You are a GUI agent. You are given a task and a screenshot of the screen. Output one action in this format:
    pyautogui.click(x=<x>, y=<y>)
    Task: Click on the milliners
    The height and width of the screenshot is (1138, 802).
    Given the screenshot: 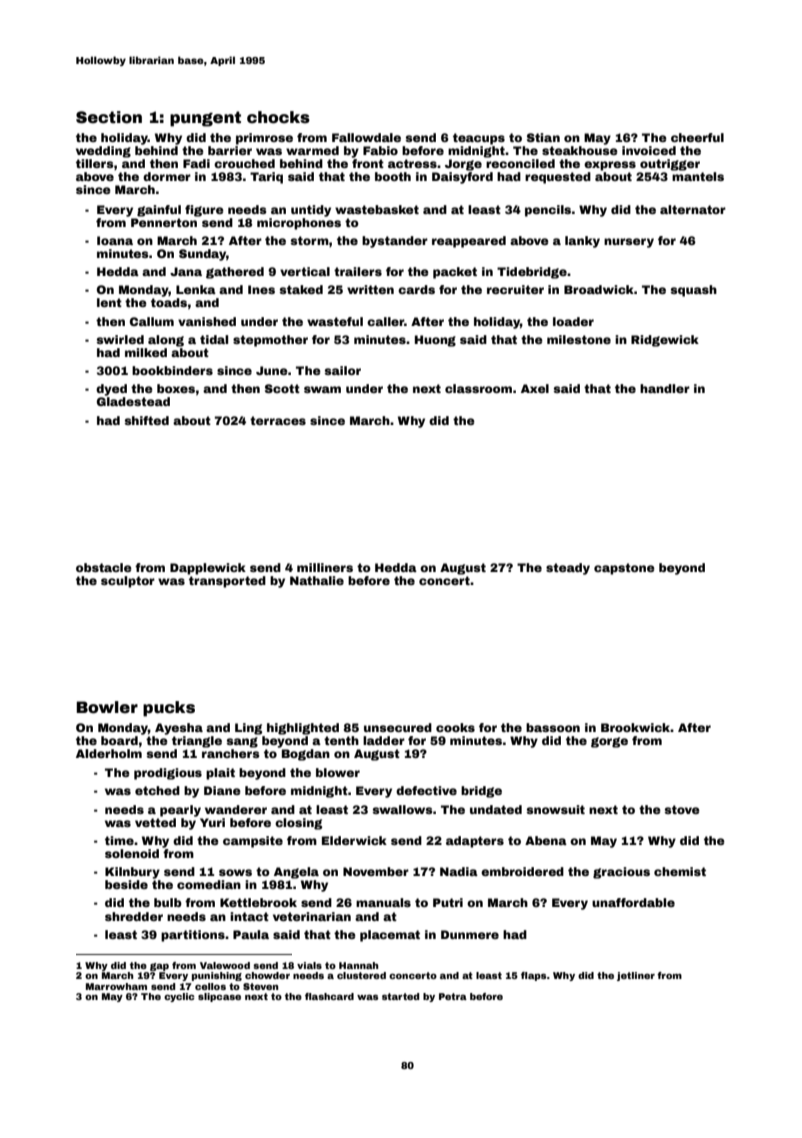 What is the action you would take?
    pyautogui.click(x=325, y=567)
